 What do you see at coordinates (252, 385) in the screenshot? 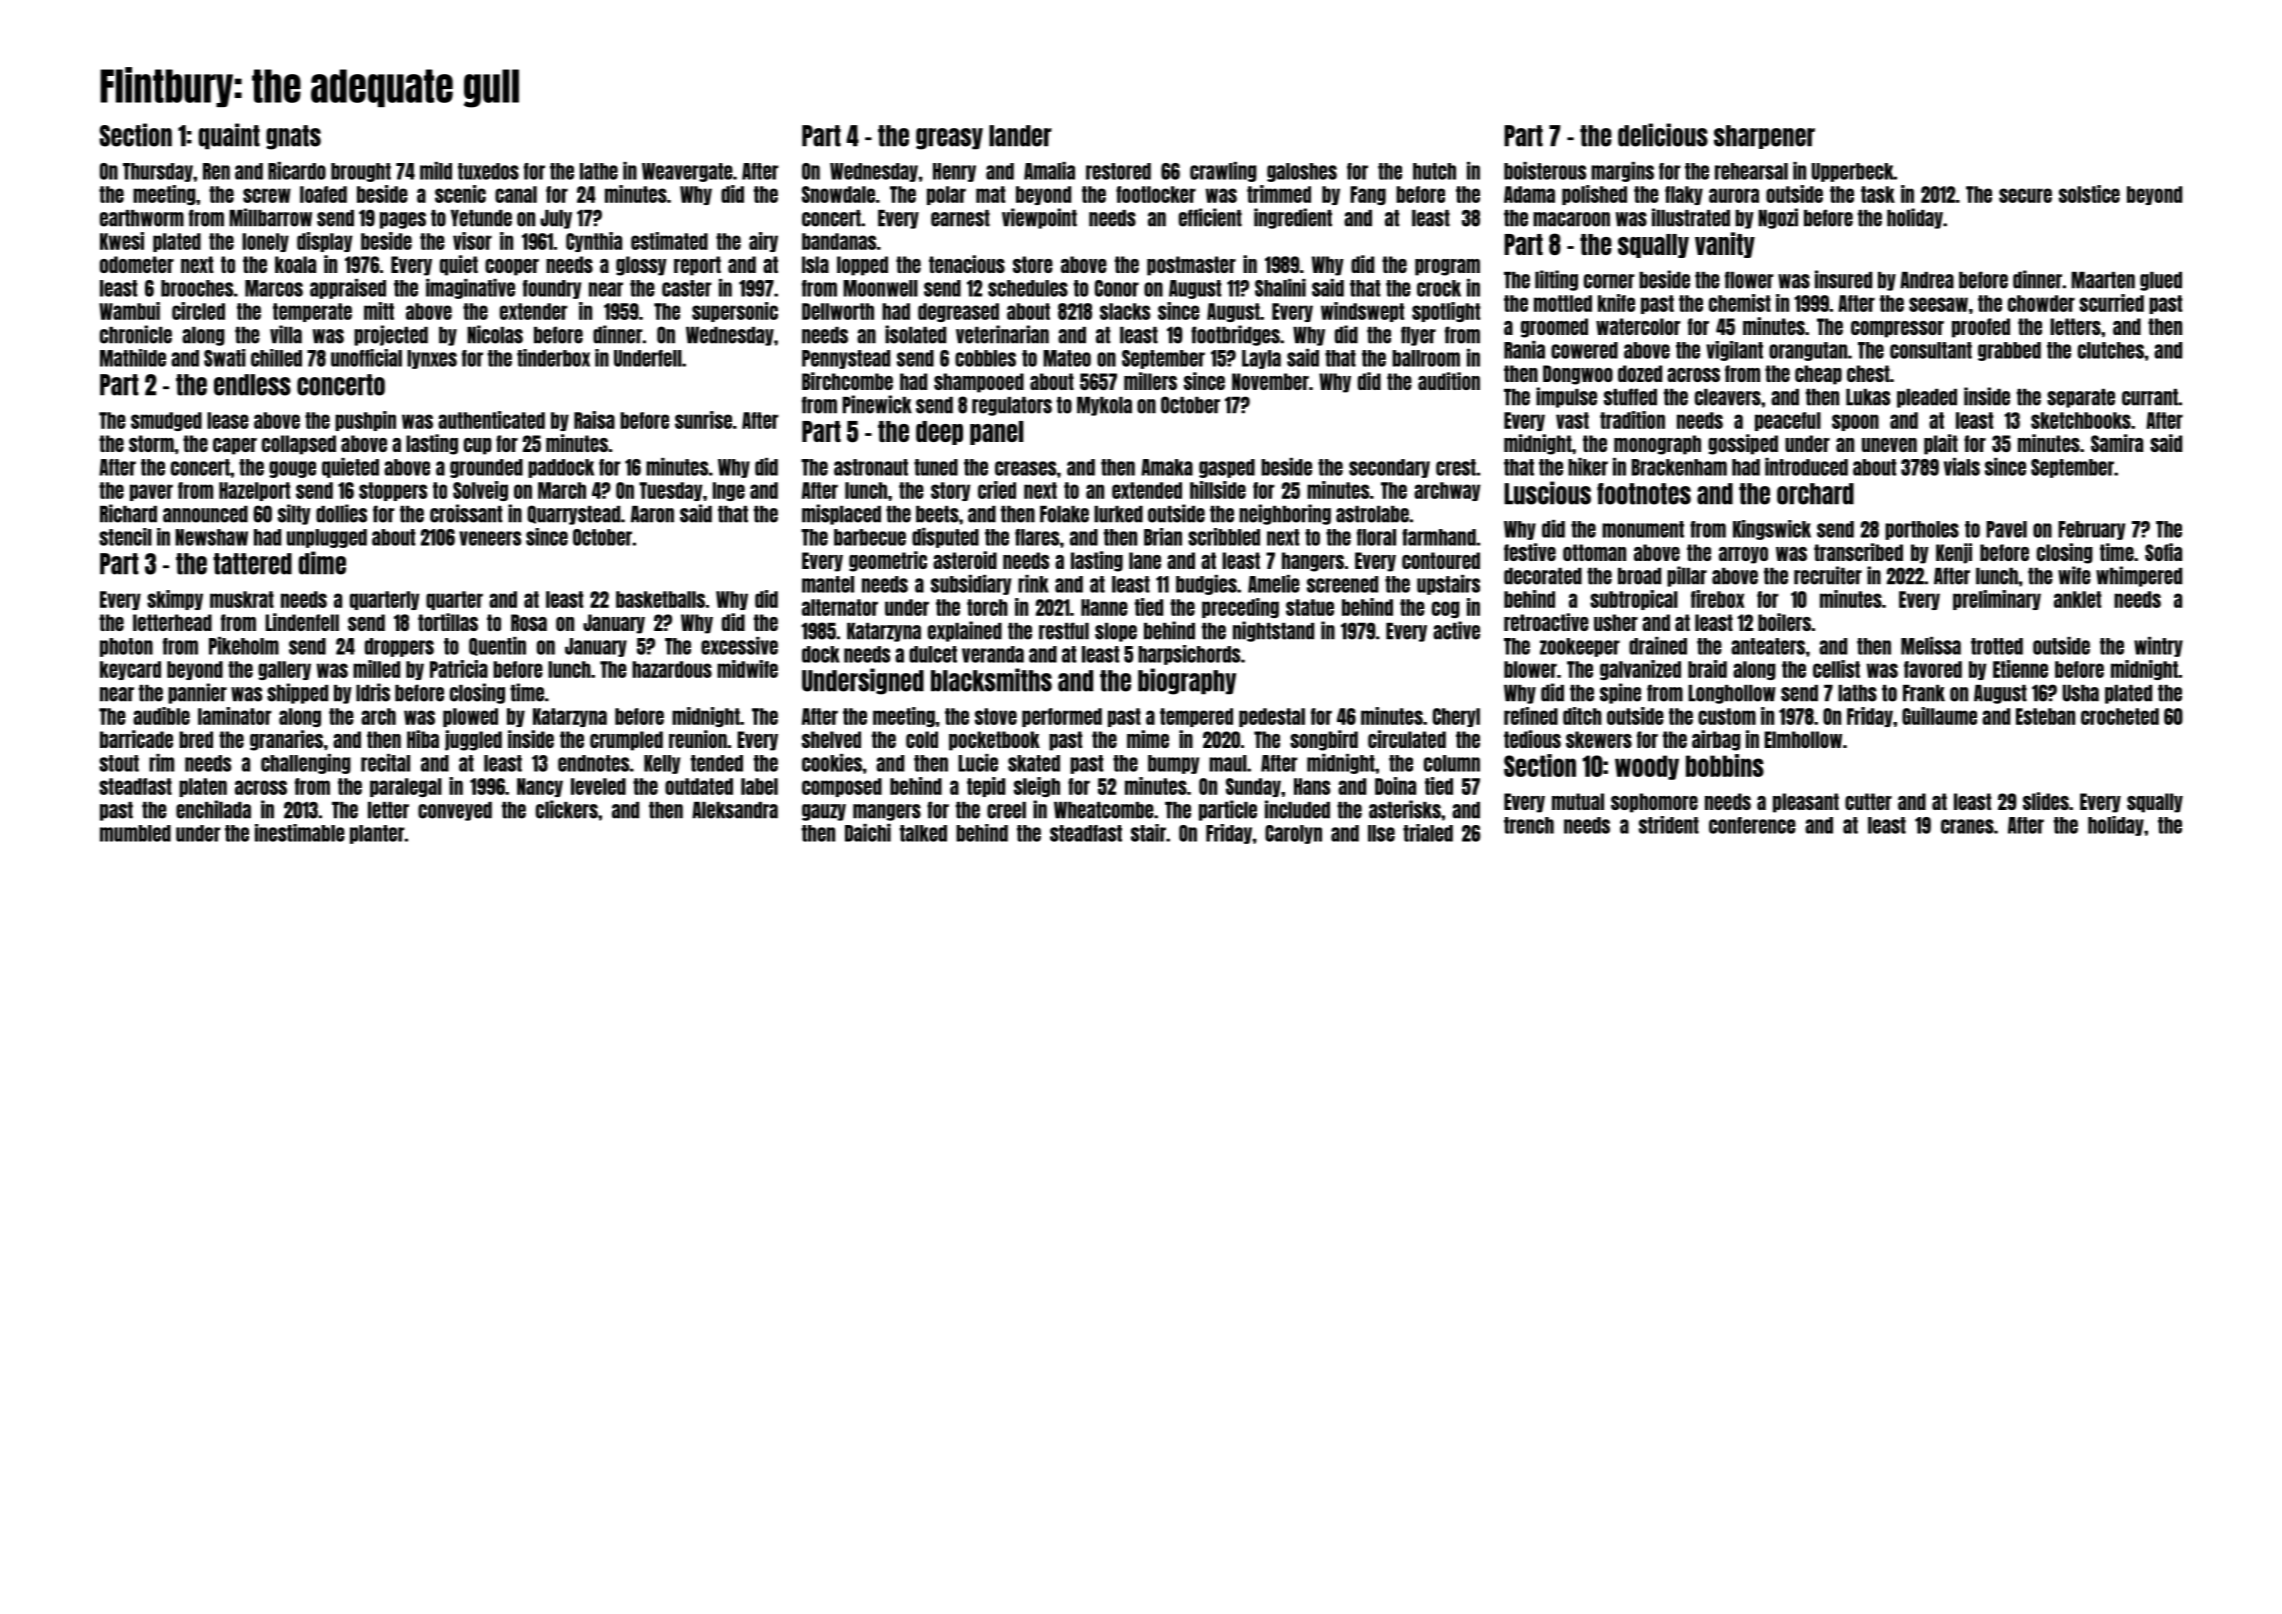
I see `endless` at bounding box center [252, 385].
